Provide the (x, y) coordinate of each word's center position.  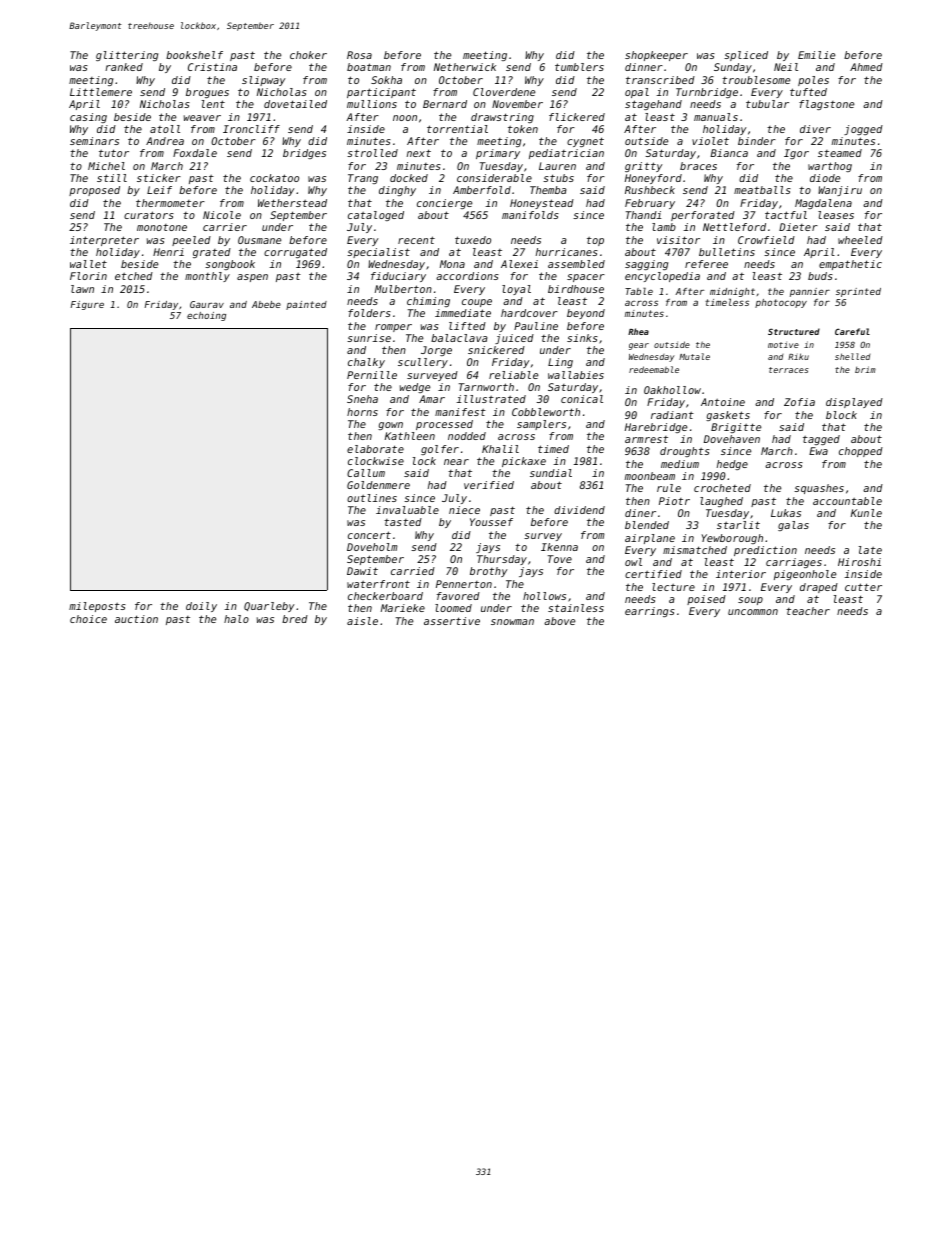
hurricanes (567, 252)
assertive (452, 621)
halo (236, 619)
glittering (127, 56)
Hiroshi (859, 562)
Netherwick (465, 67)
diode (825, 178)
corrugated (295, 253)
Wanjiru (840, 191)
